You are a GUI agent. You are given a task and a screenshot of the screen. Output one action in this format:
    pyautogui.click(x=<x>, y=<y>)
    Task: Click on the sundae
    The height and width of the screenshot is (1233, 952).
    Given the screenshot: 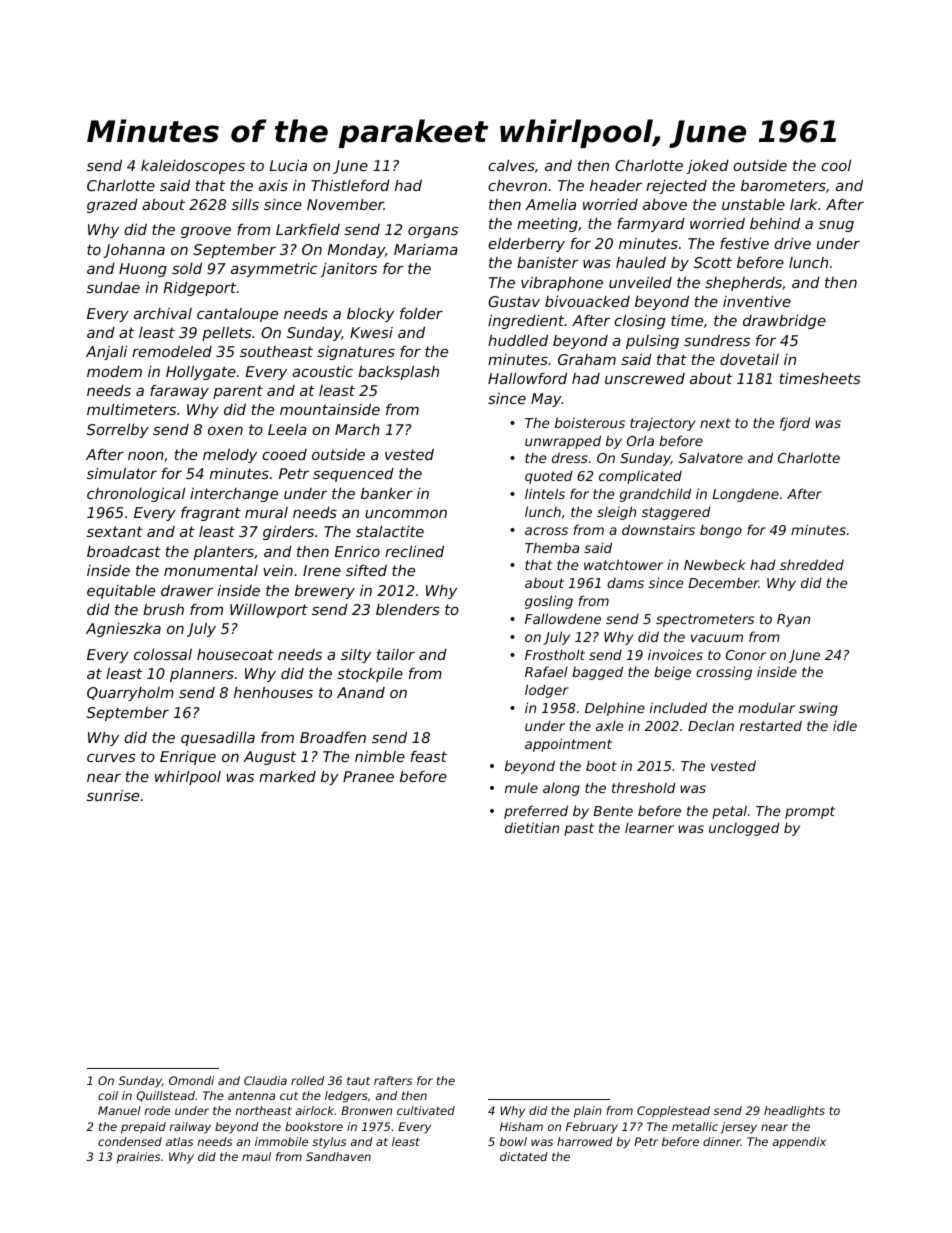 What is the action you would take?
    pyautogui.click(x=113, y=287)
